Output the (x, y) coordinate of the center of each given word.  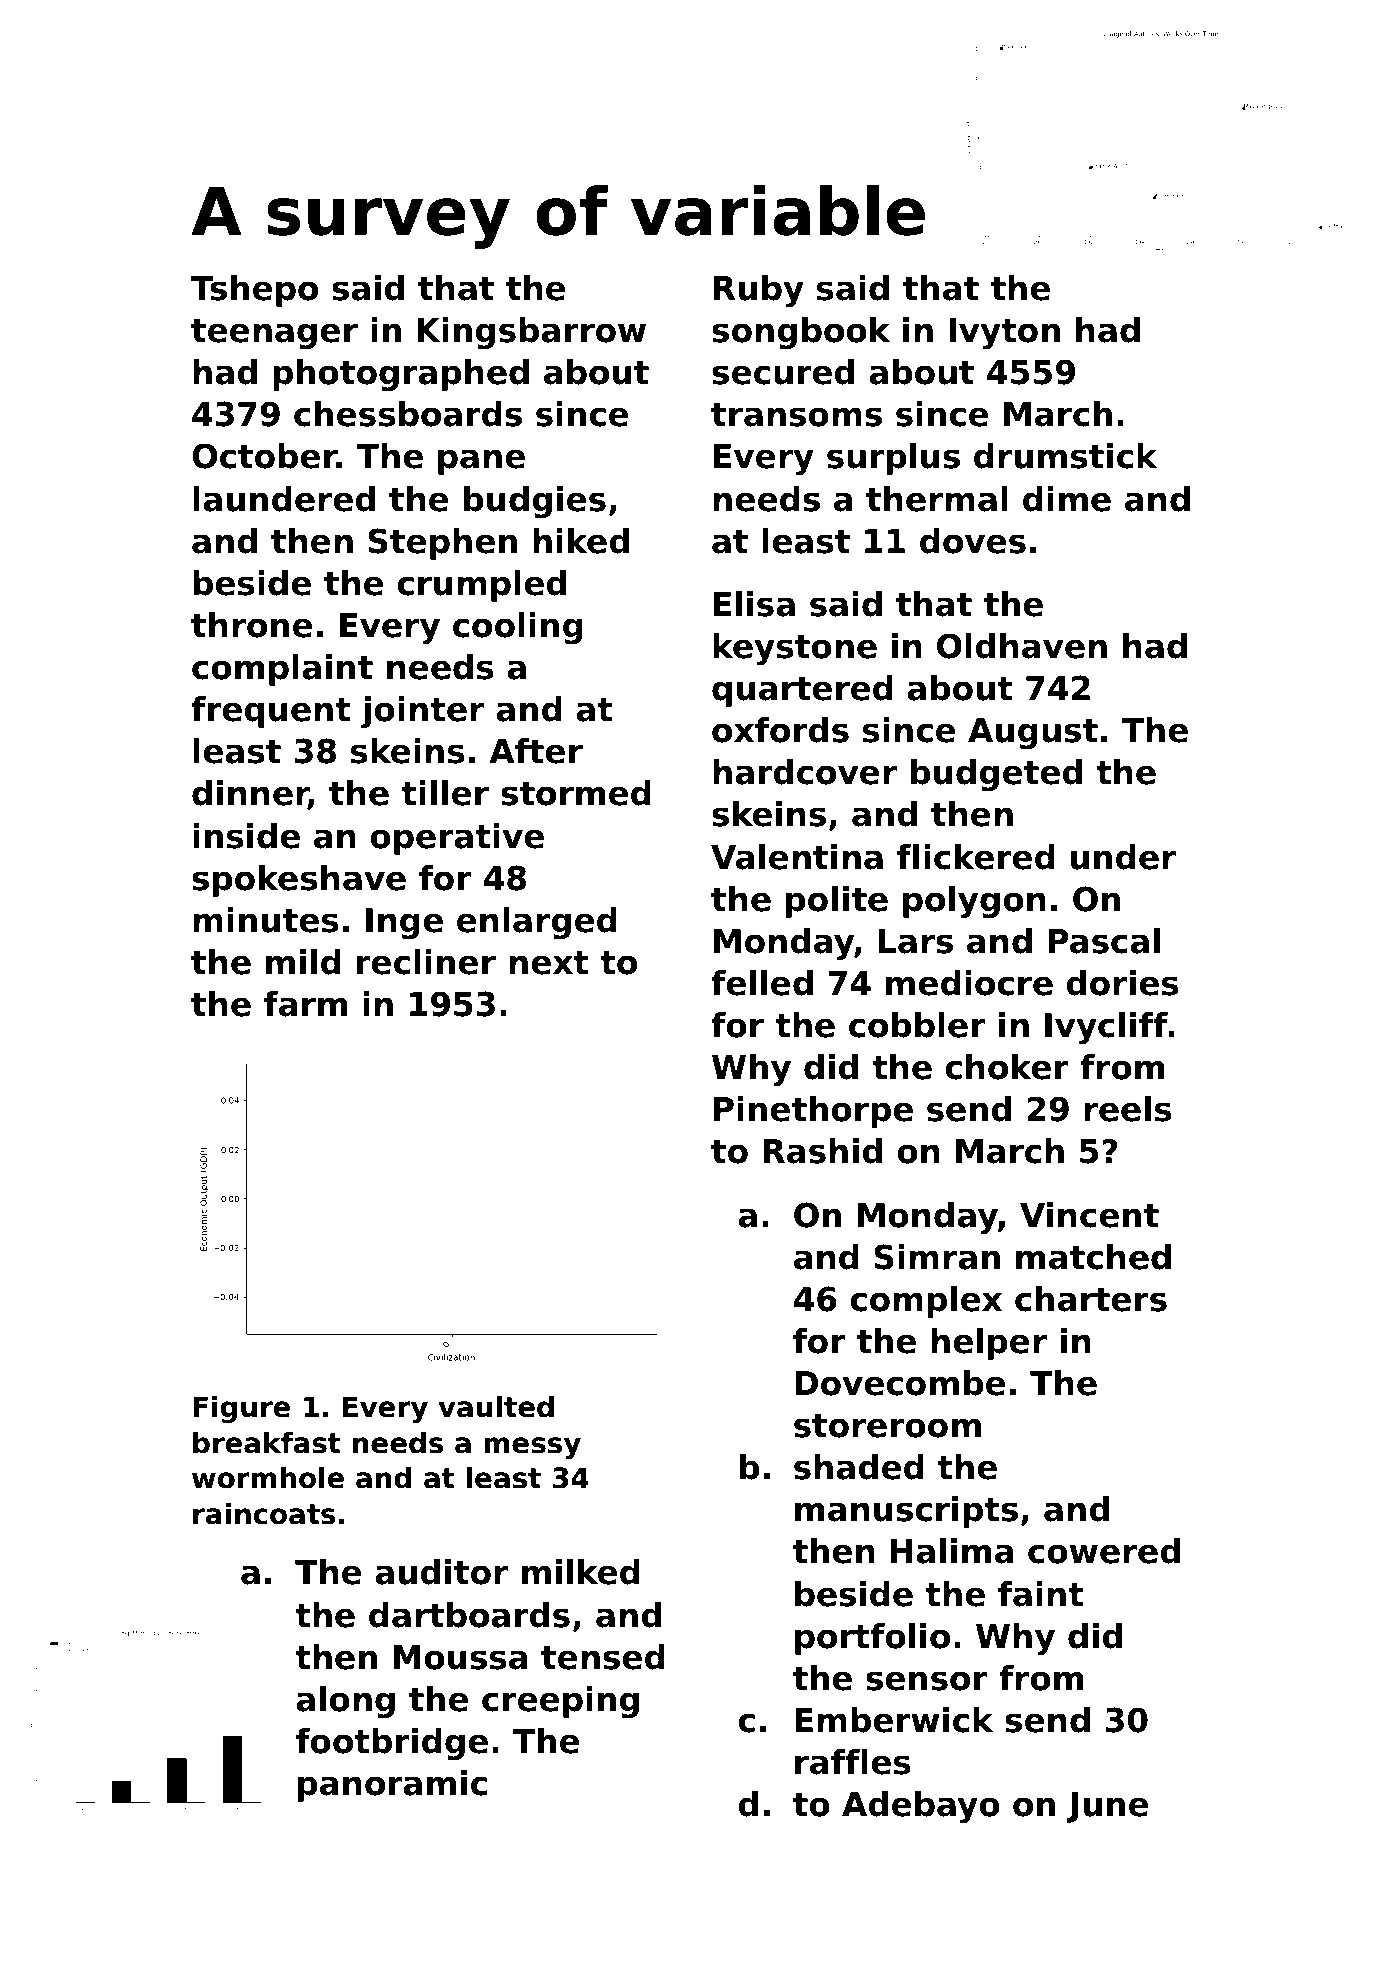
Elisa (754, 604)
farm (305, 1004)
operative (457, 839)
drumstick (1065, 456)
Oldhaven (1022, 646)
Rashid (822, 1151)
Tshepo (254, 291)
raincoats (264, 1513)
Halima (952, 1551)
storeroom (887, 1426)
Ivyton (1004, 333)
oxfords (780, 730)
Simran (937, 1257)
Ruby (759, 291)
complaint (282, 670)
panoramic (392, 1786)
